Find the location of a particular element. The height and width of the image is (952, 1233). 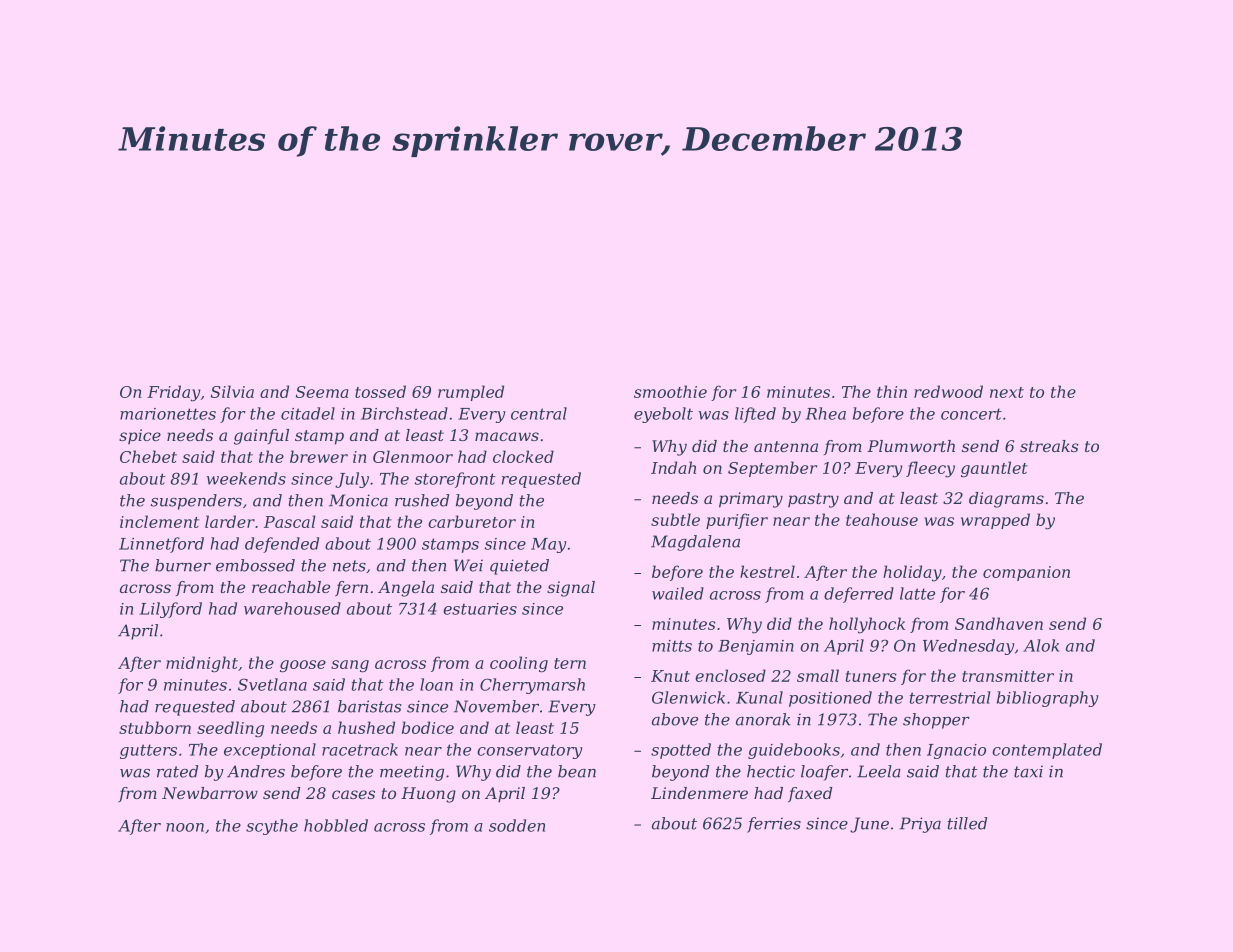

wailed is located at coordinates (678, 593).
